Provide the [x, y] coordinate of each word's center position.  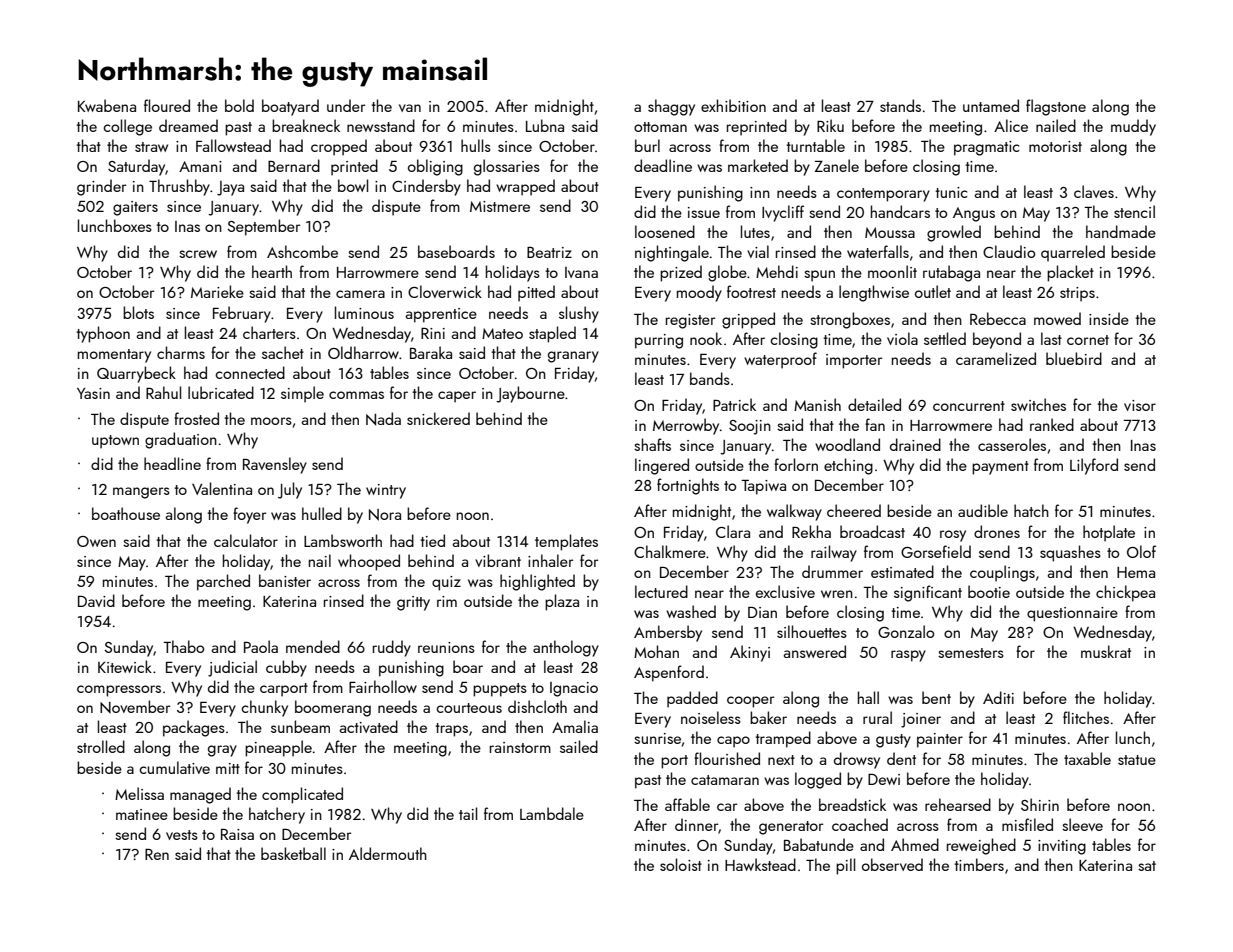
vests [182, 835]
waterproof [780, 360]
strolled [101, 746]
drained [915, 444]
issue [704, 212]
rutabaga [951, 273]
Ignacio [574, 689]
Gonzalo [906, 631]
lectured [661, 591]
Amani [200, 166]
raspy [908, 656]
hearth [272, 271]
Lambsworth [343, 540]
